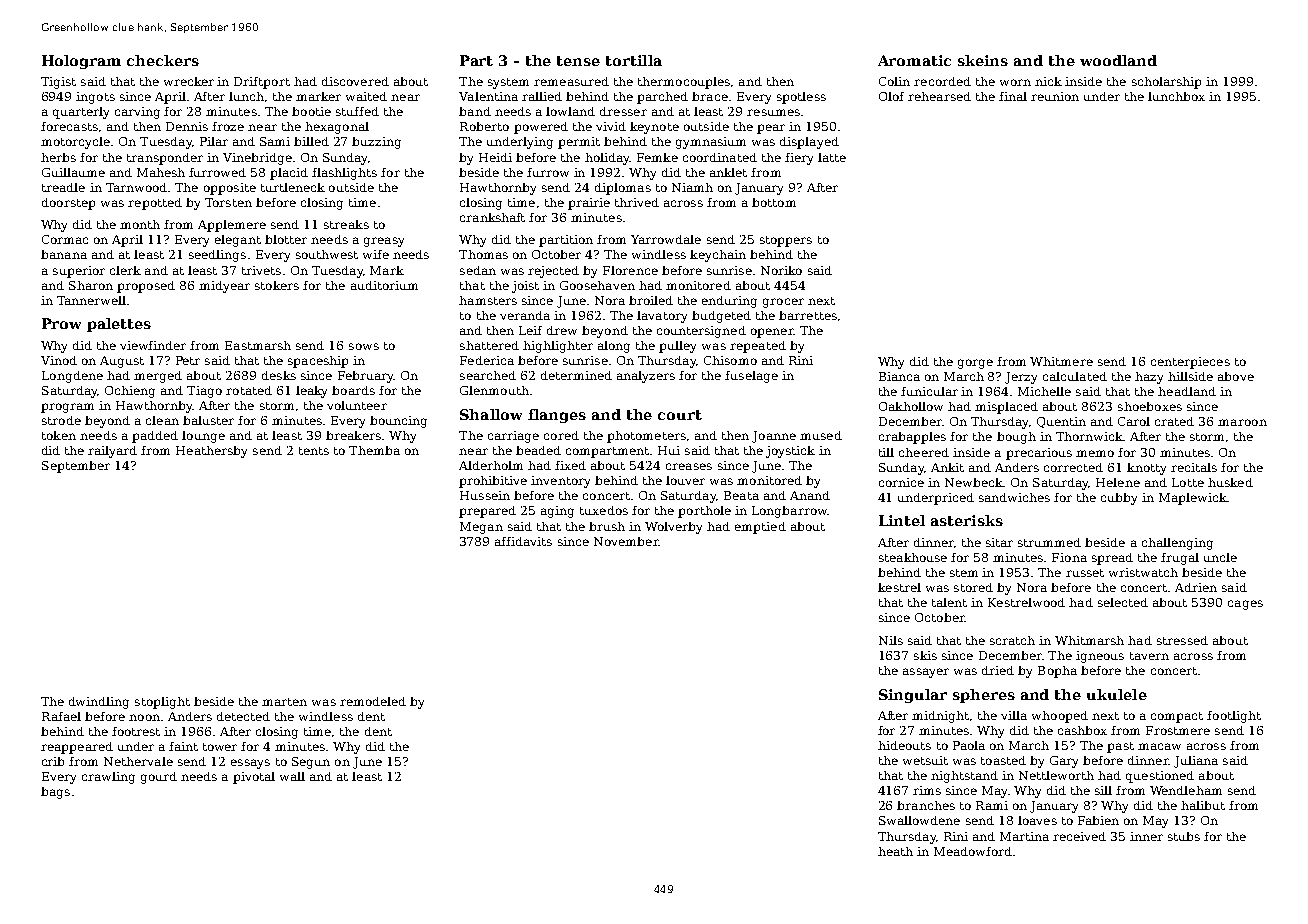 This screenshot has height=924, width=1308. What do you see at coordinates (55, 793) in the screenshot?
I see `bags` at bounding box center [55, 793].
